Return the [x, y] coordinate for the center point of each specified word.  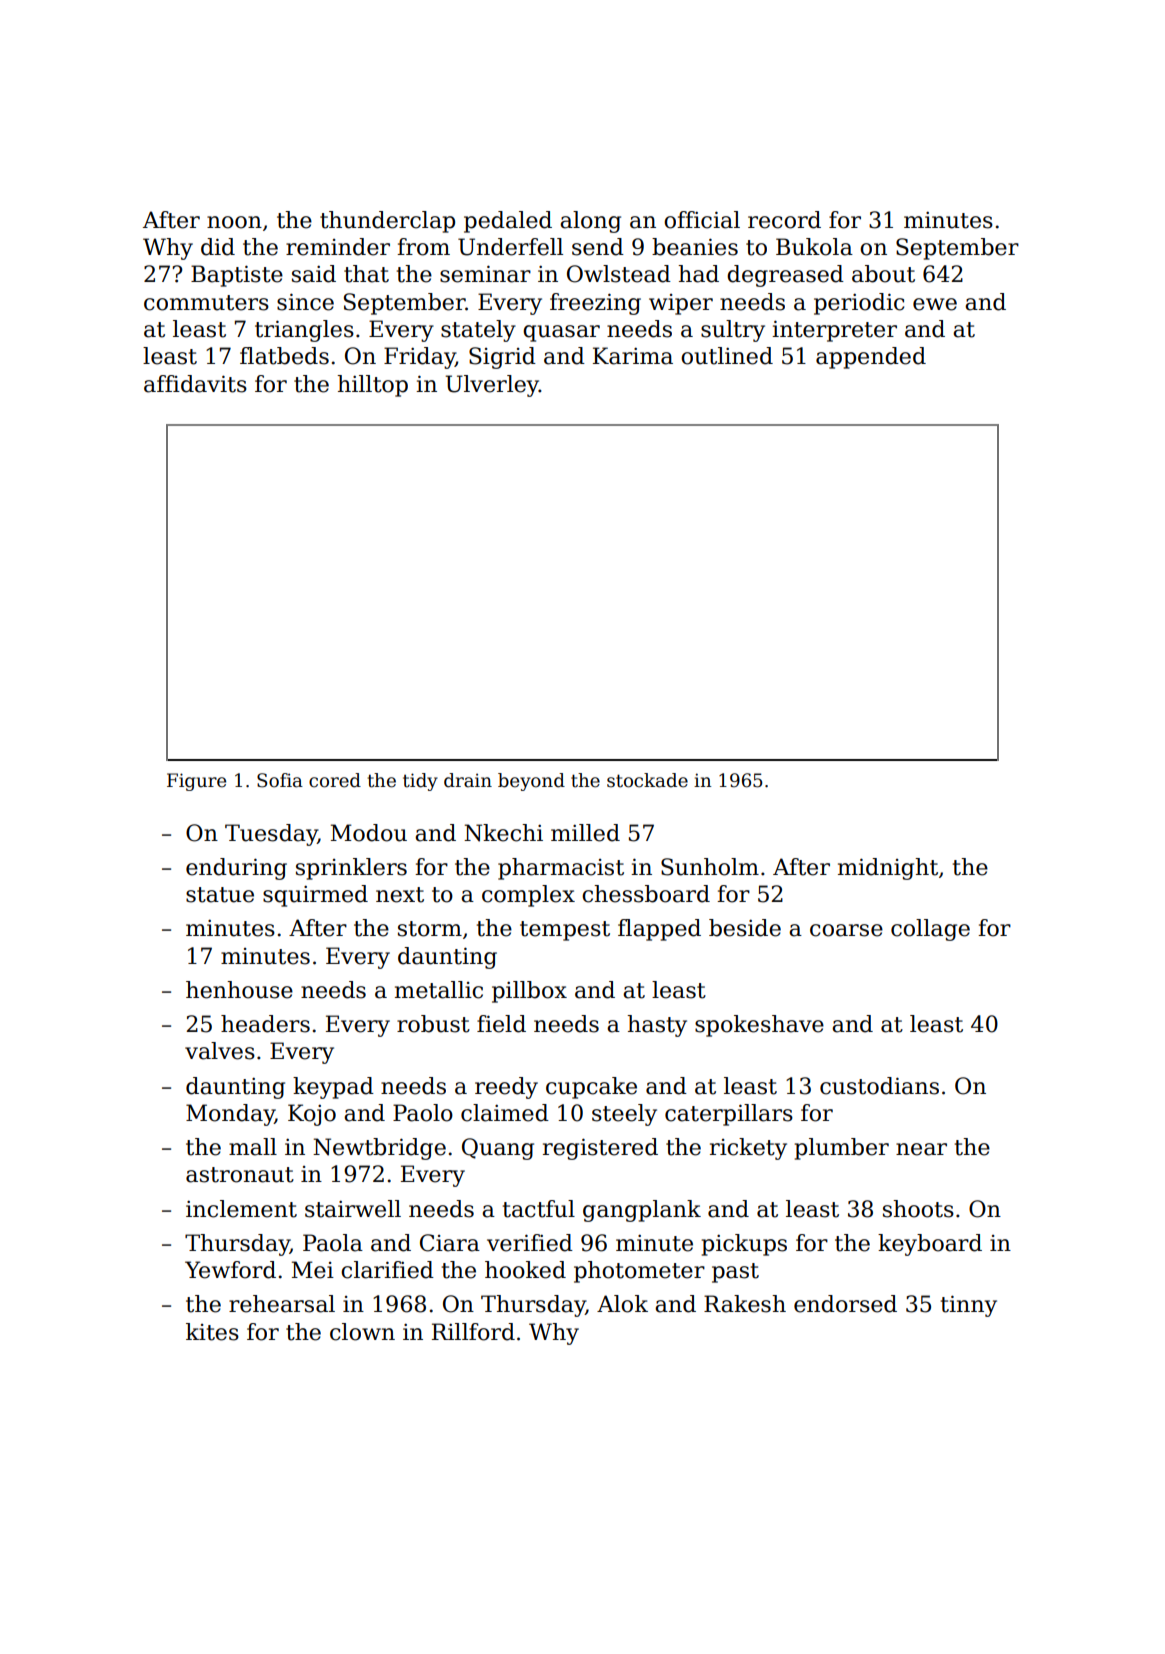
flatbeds [284, 356]
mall [253, 1147]
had [698, 274]
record [784, 220]
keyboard [930, 1245]
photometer [639, 1272]
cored [335, 780]
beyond [531, 782]
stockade [647, 780]
